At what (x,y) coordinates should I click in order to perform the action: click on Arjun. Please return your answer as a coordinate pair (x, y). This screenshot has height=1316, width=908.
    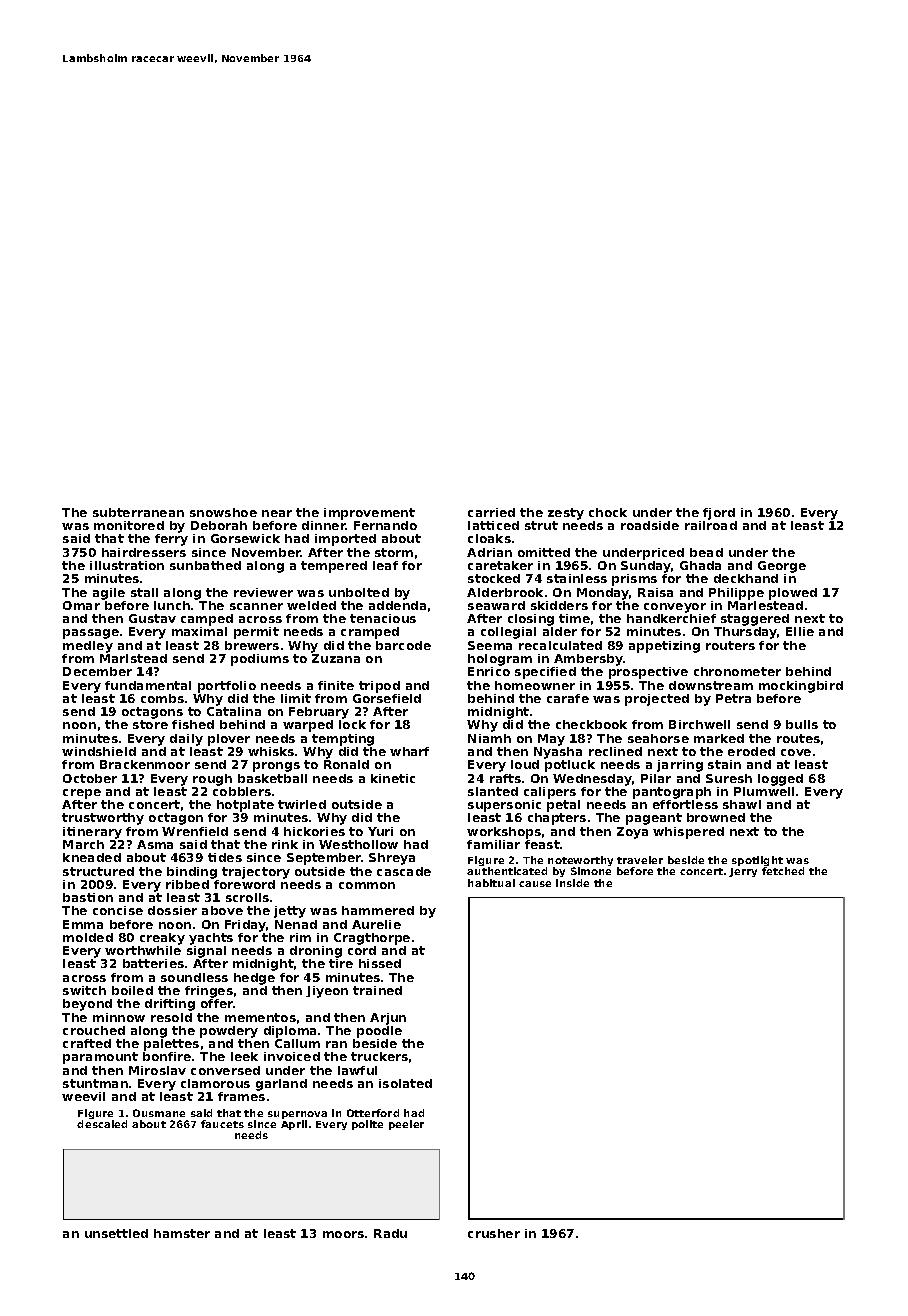
    Looking at the image, I should click on (388, 1019).
